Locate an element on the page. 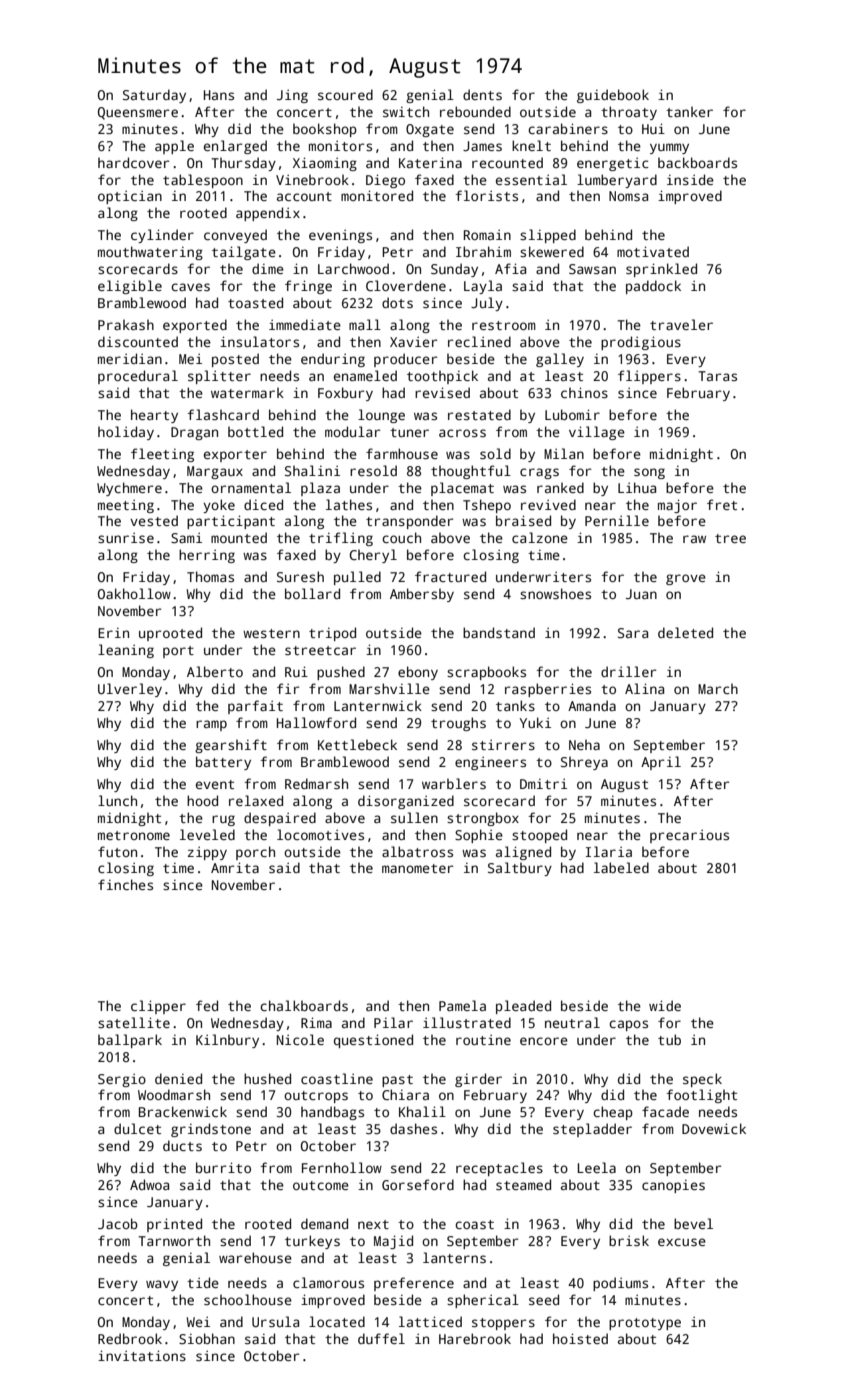  invitations is located at coordinates (142, 1355).
